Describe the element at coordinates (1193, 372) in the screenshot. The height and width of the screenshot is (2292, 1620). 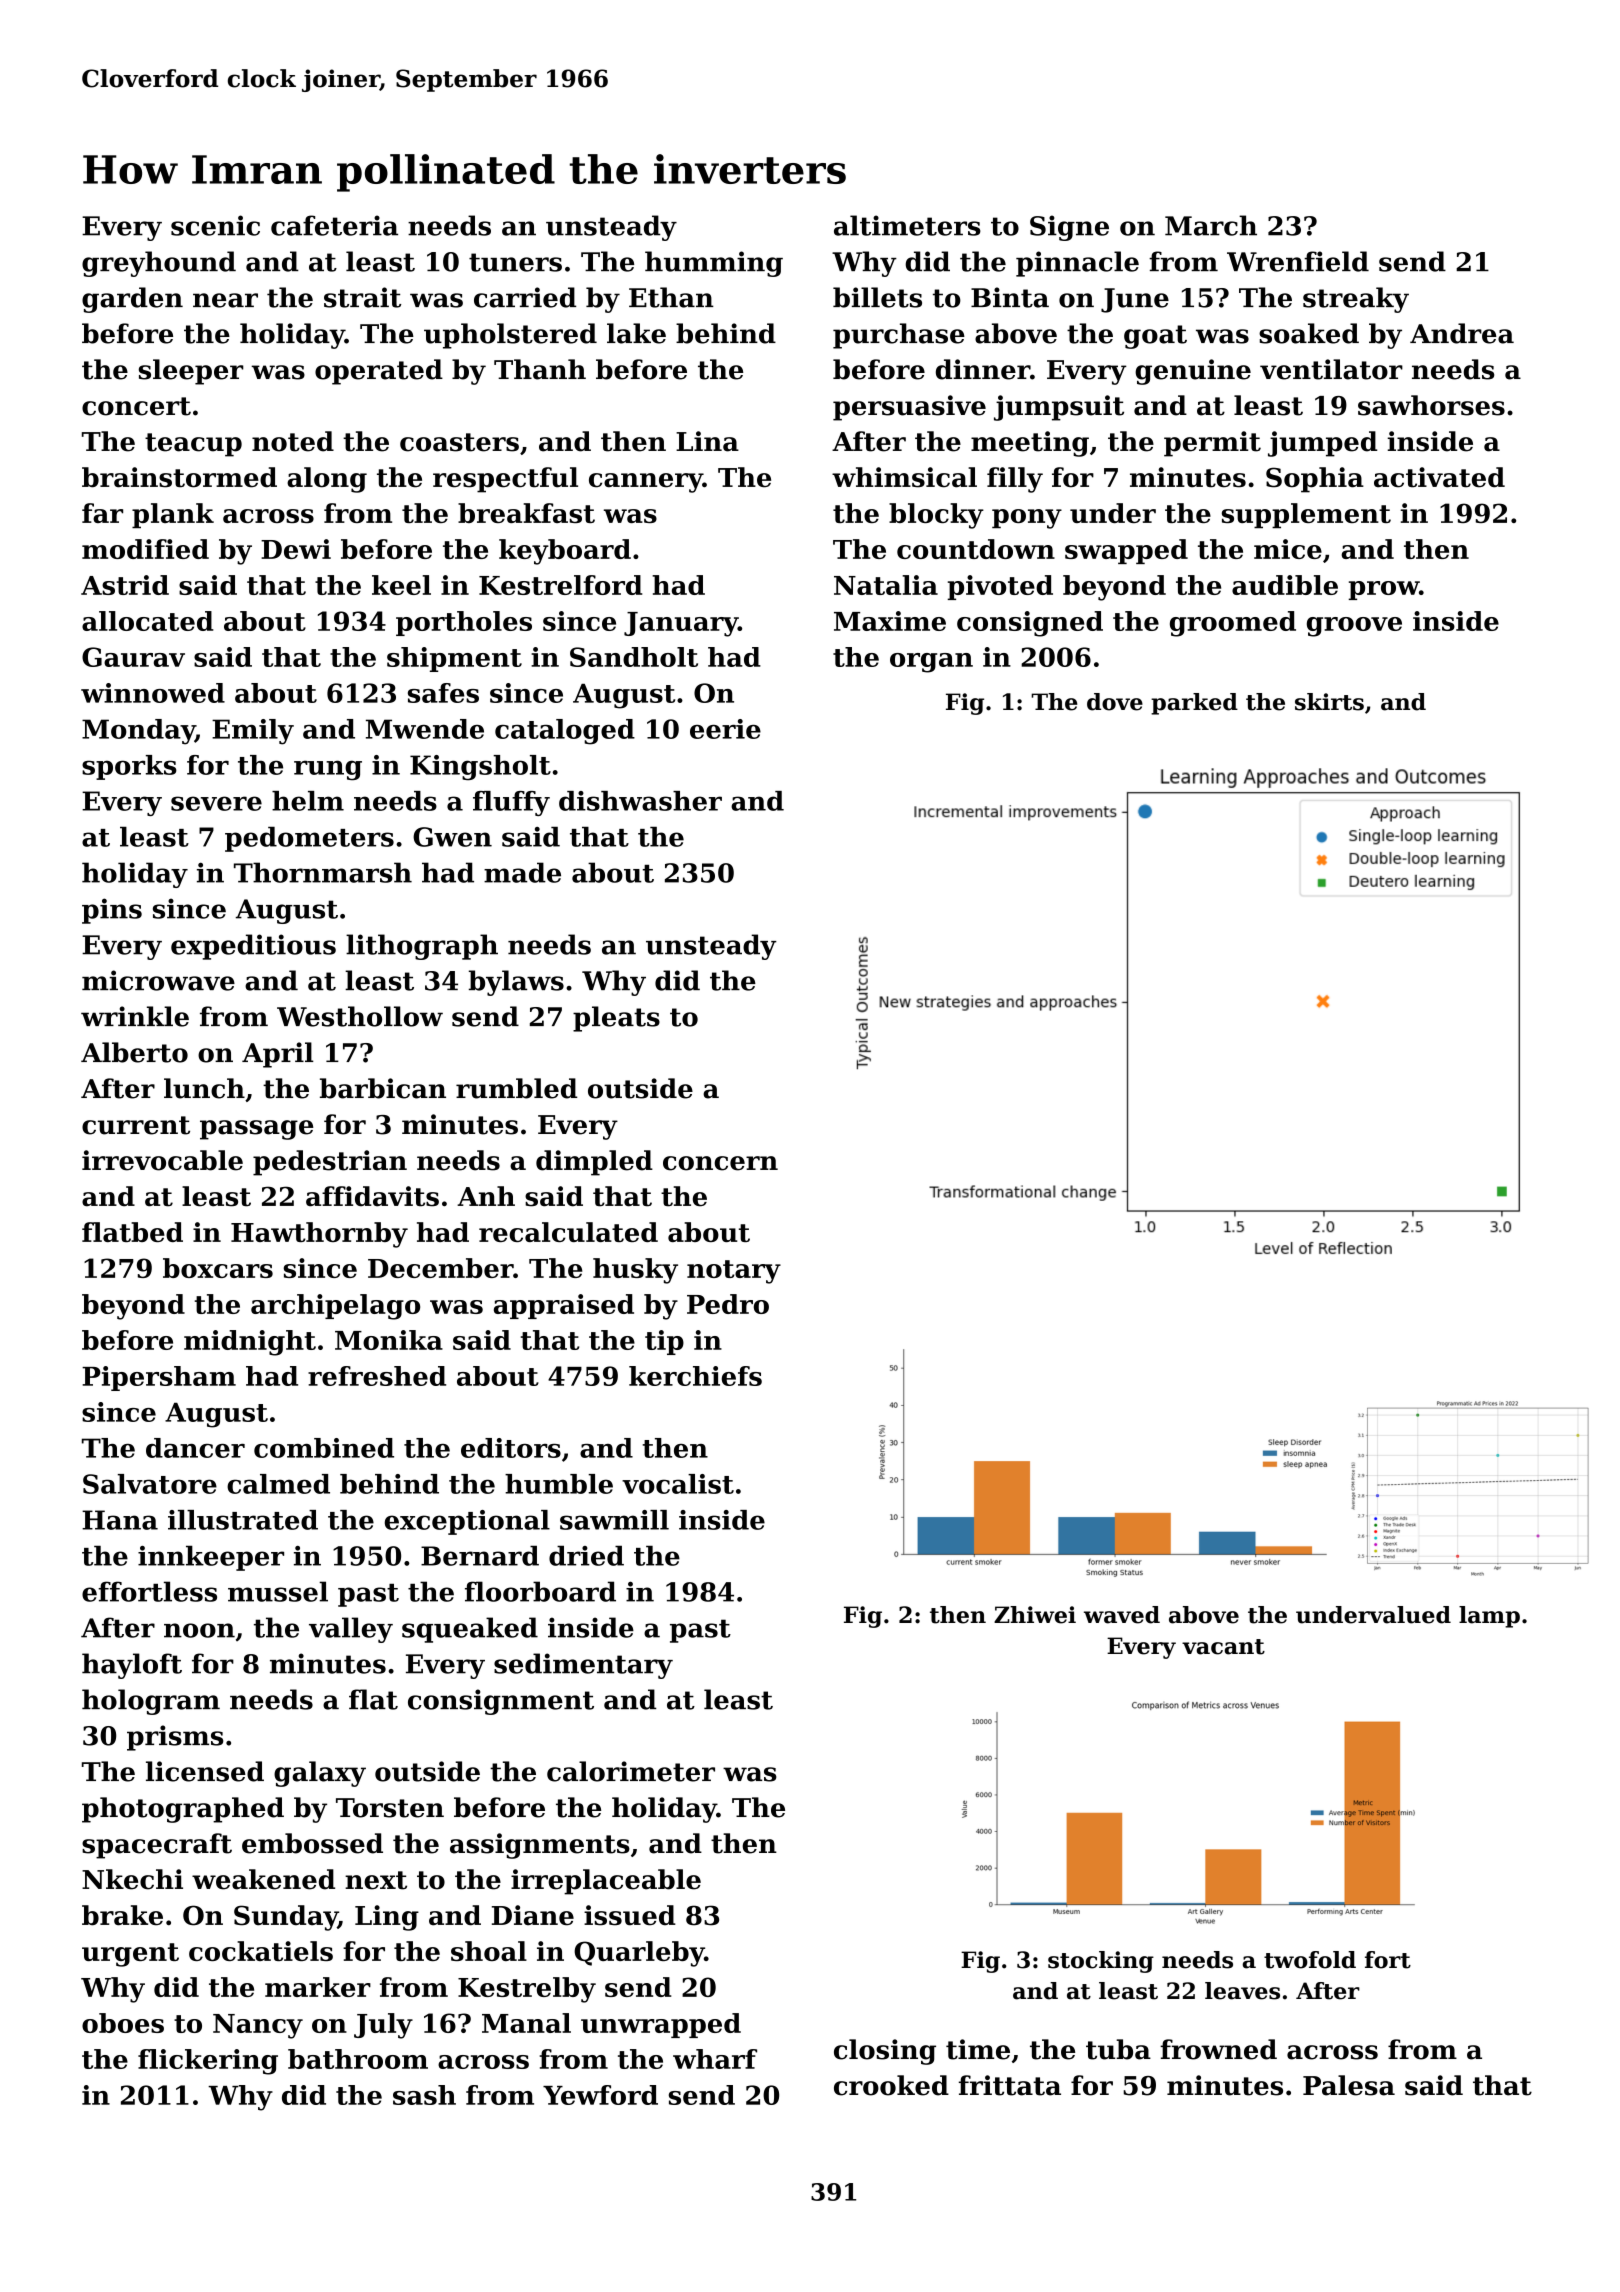
I see `genuine` at that location.
